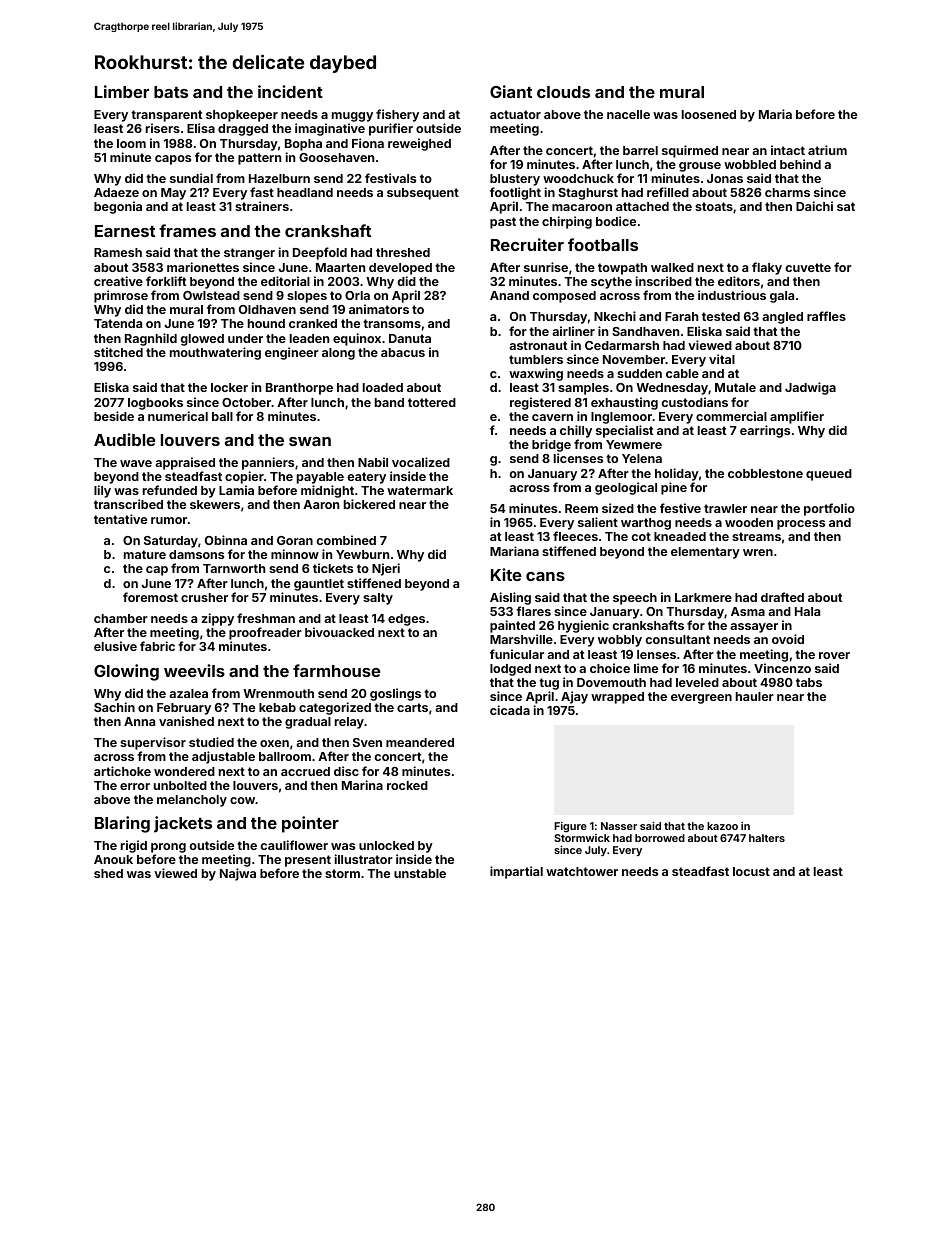 The height and width of the screenshot is (1233, 952). Describe the element at coordinates (330, 129) in the screenshot. I see `imaginative` at that location.
